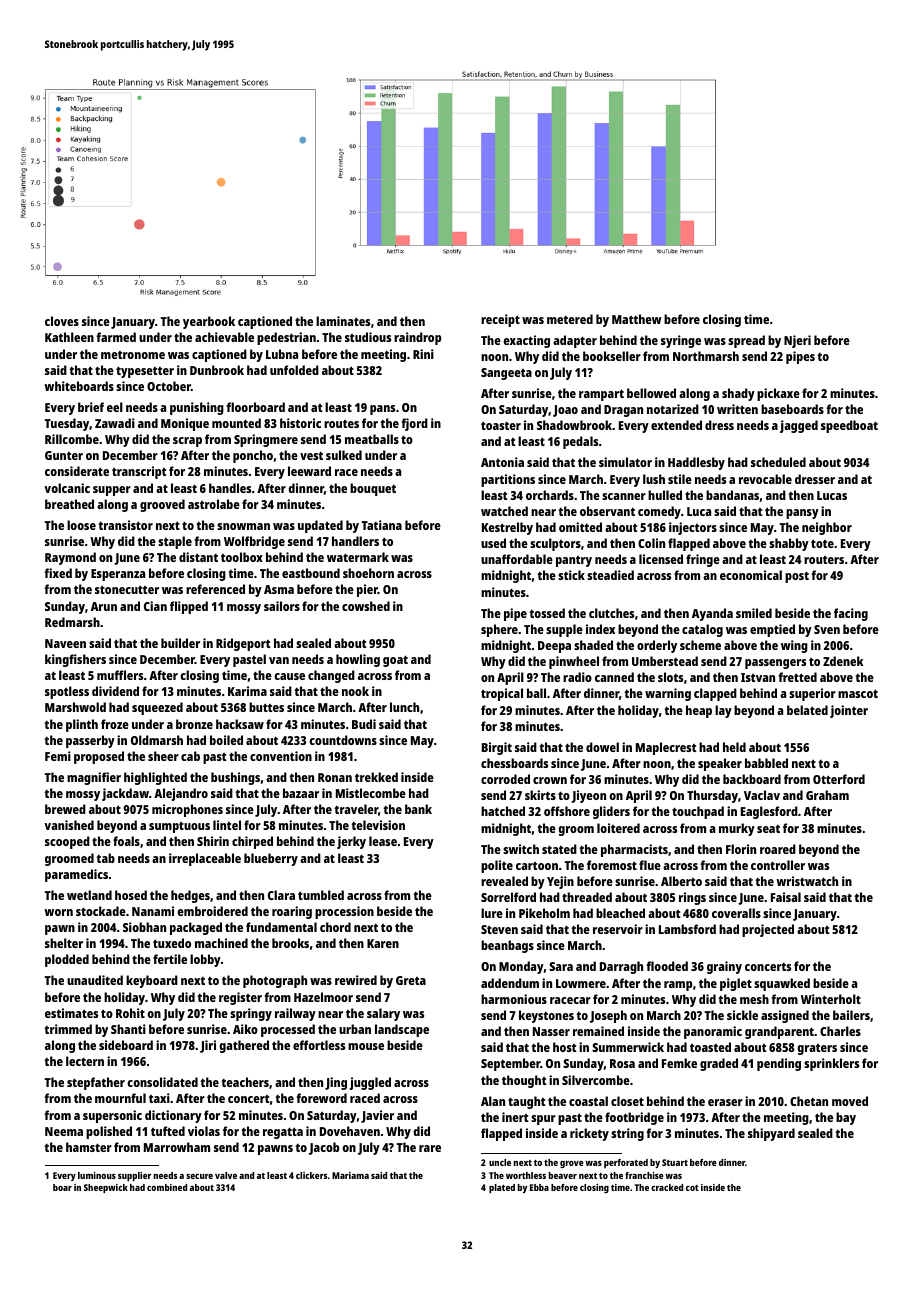  Describe the element at coordinates (762, 795) in the page. I see `Vaclav` at that location.
